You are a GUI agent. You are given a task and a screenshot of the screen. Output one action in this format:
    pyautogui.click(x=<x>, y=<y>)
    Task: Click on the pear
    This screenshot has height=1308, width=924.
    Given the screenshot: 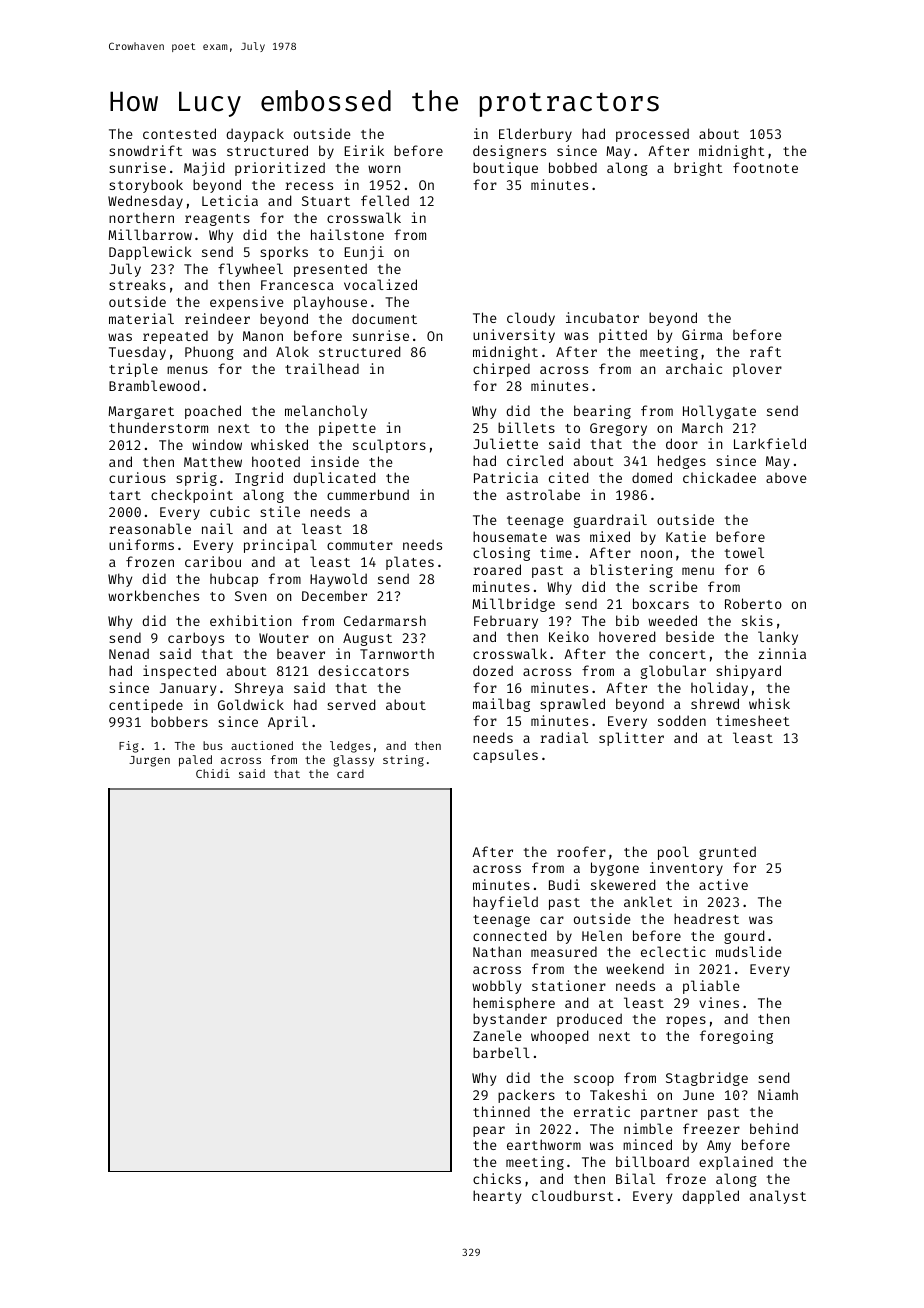 What is the action you would take?
    pyautogui.click(x=489, y=1131)
